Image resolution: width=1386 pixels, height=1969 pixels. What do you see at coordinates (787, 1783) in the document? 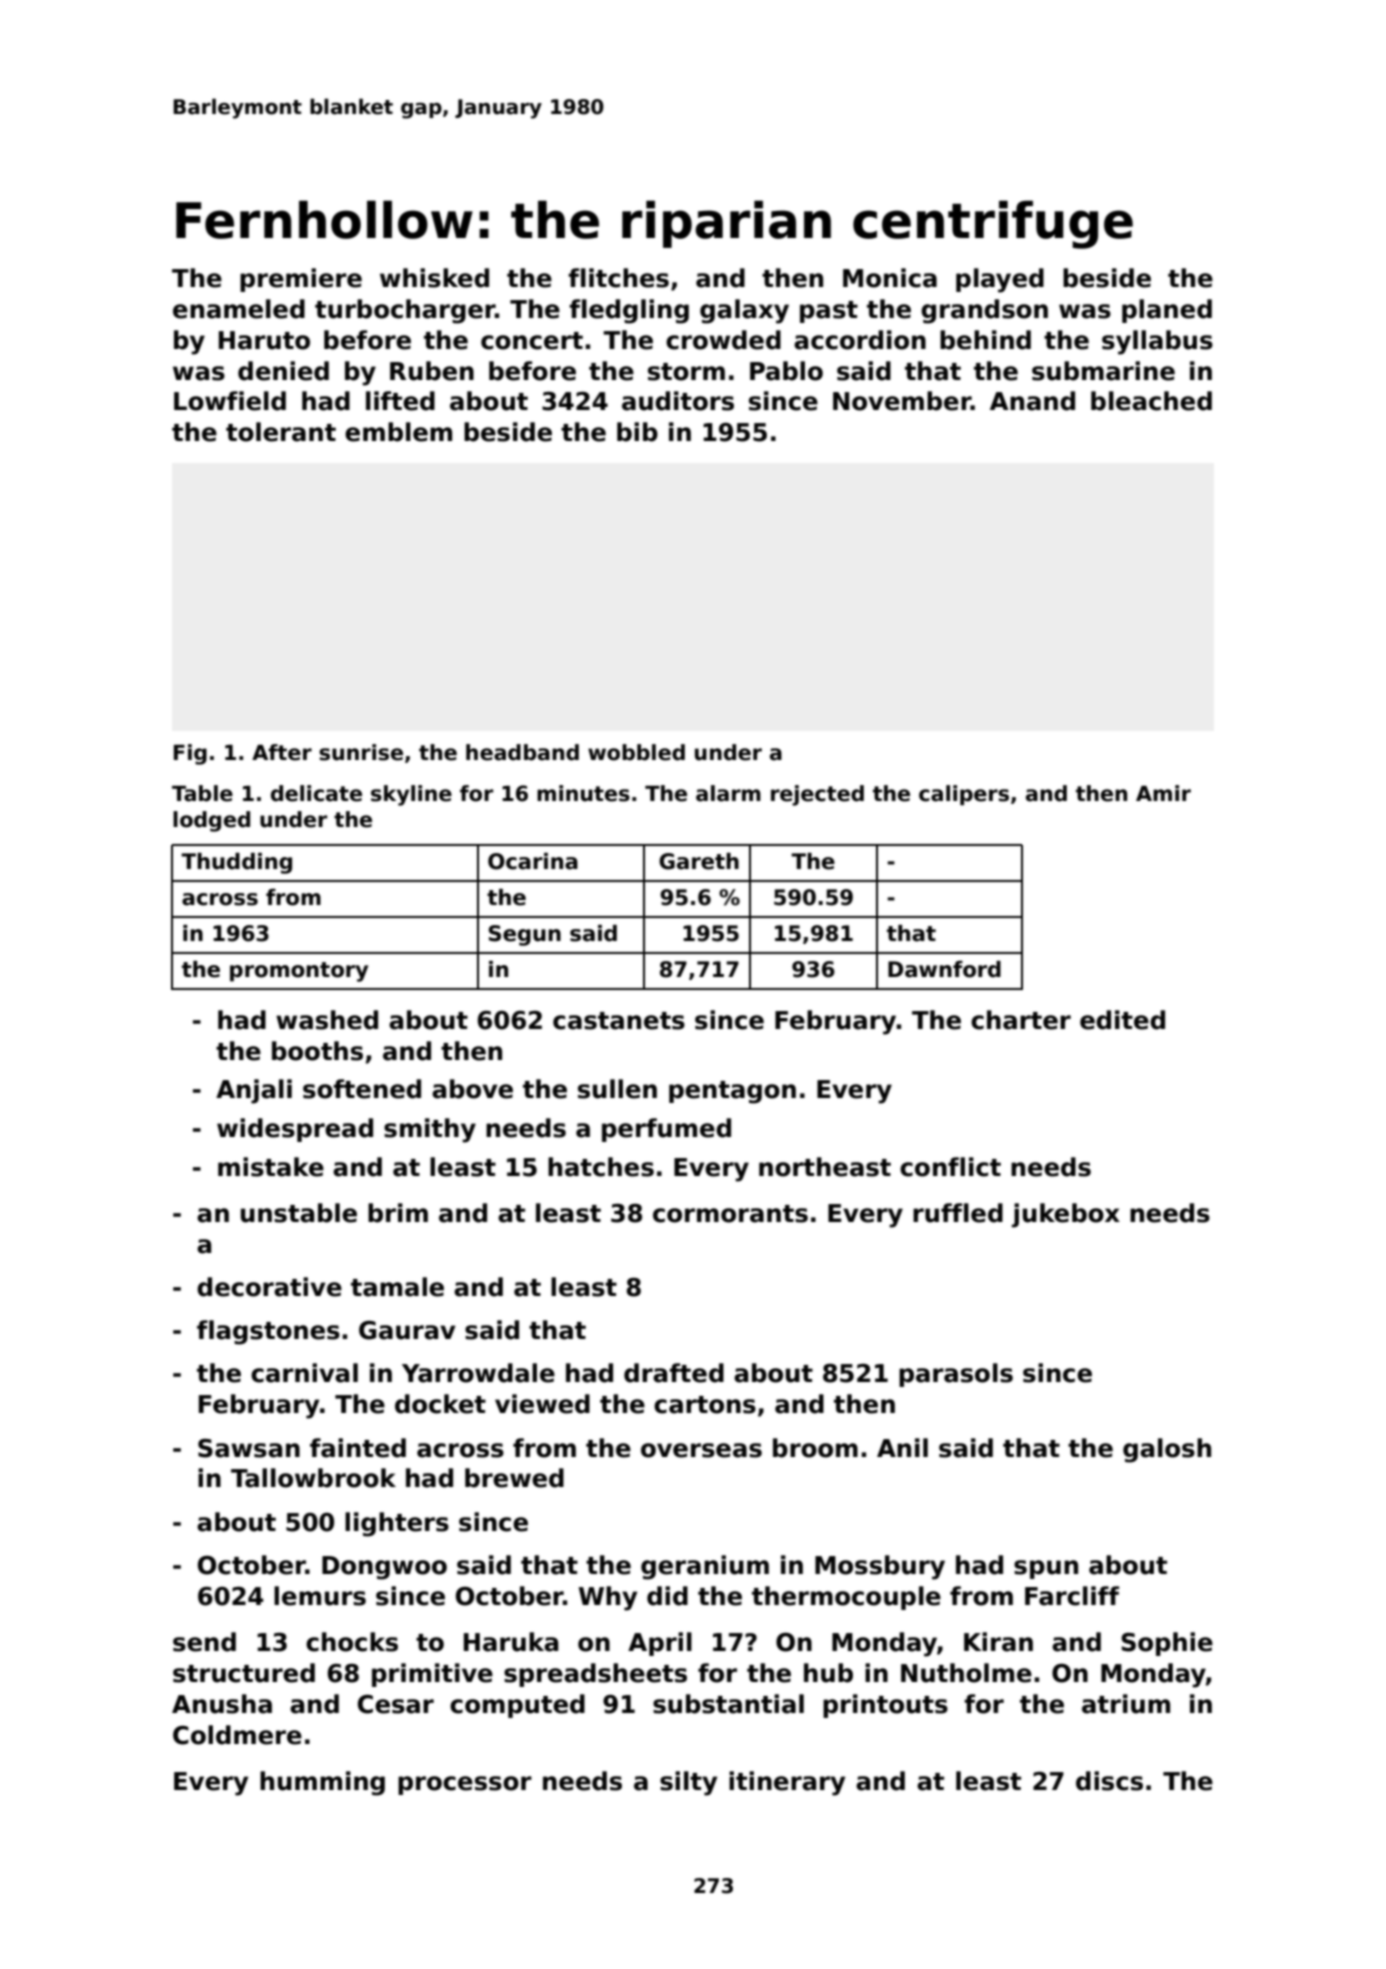
I see `itinerary` at bounding box center [787, 1783].
